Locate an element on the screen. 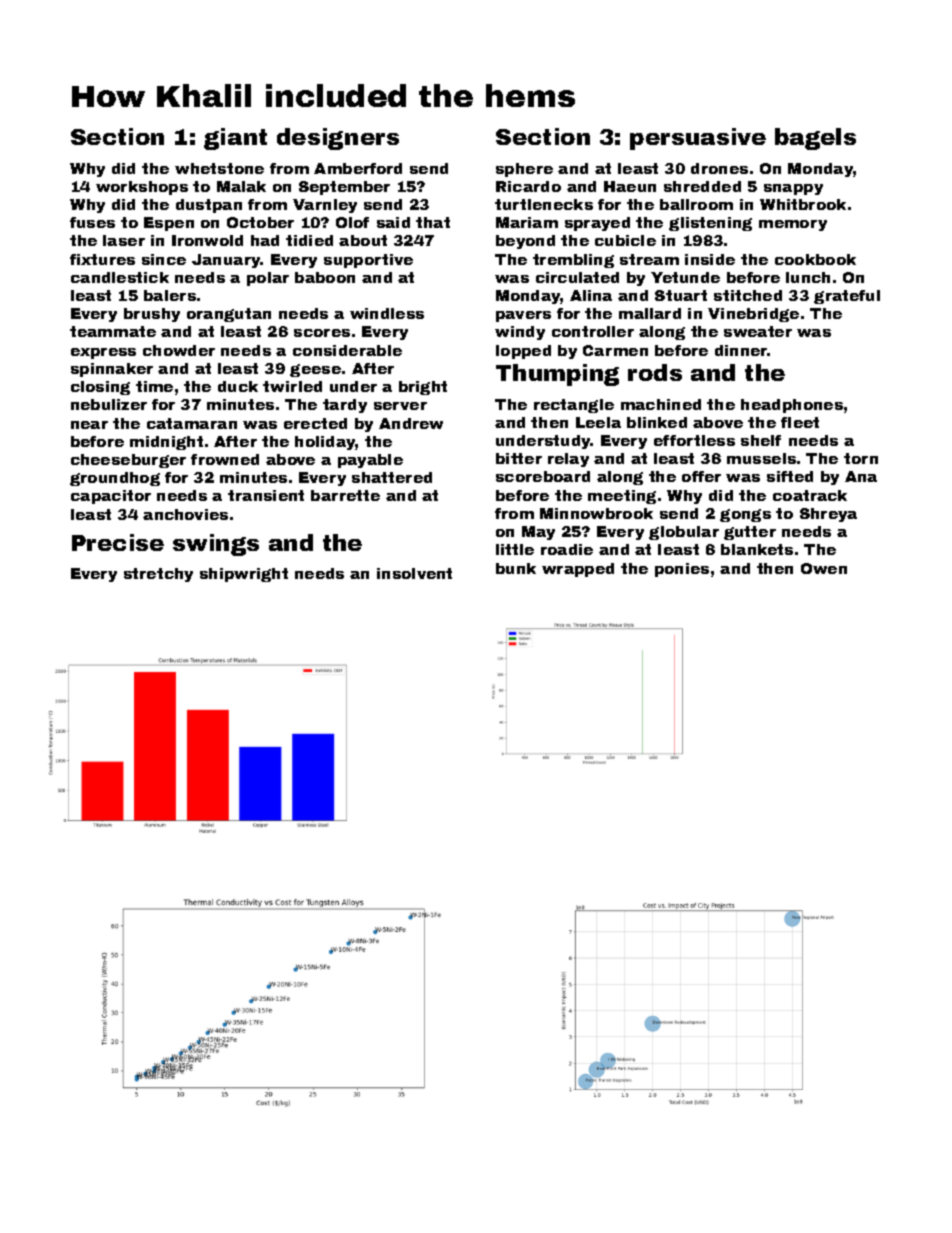  torn is located at coordinates (861, 458).
